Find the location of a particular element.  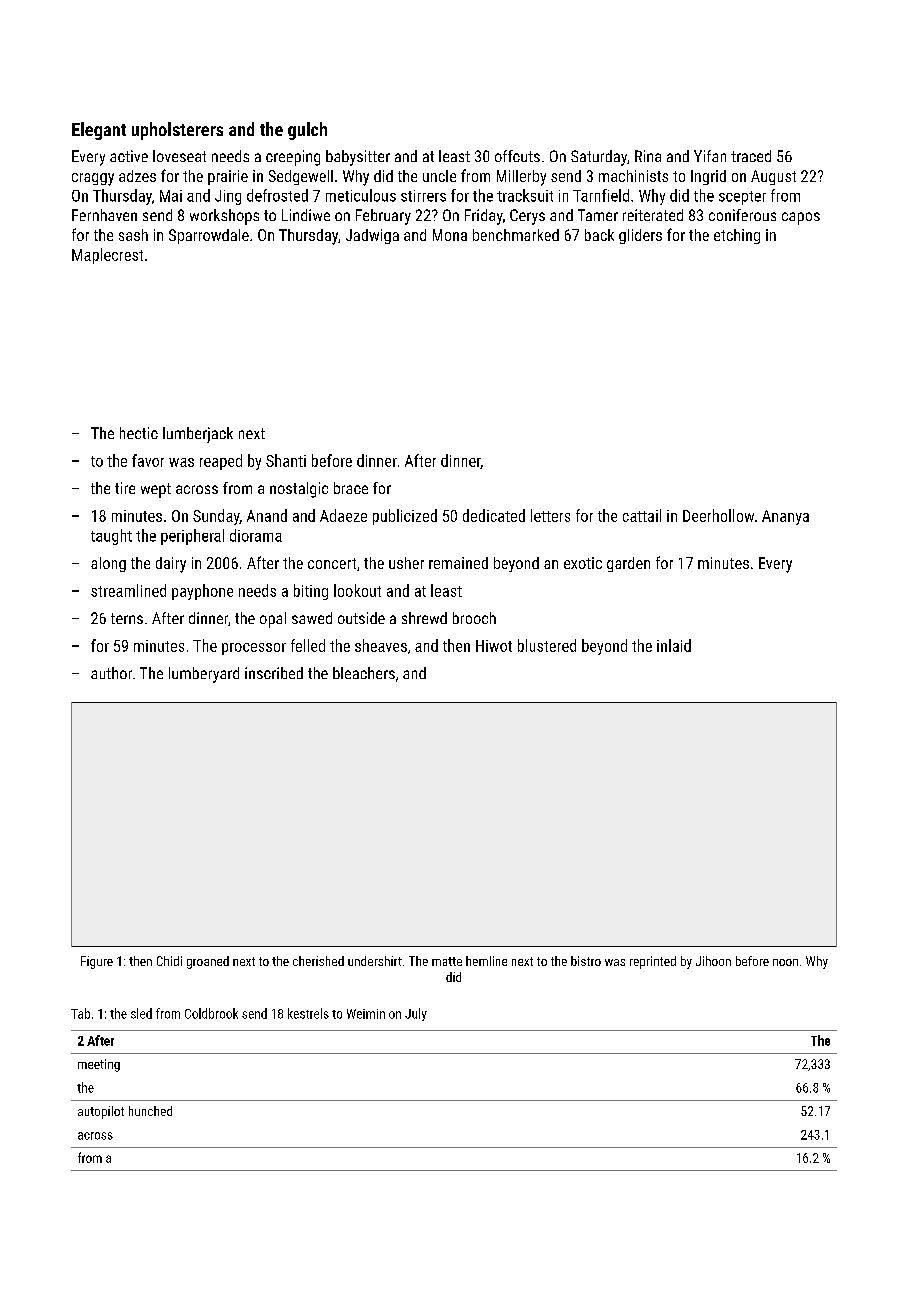

August is located at coordinates (773, 177).
